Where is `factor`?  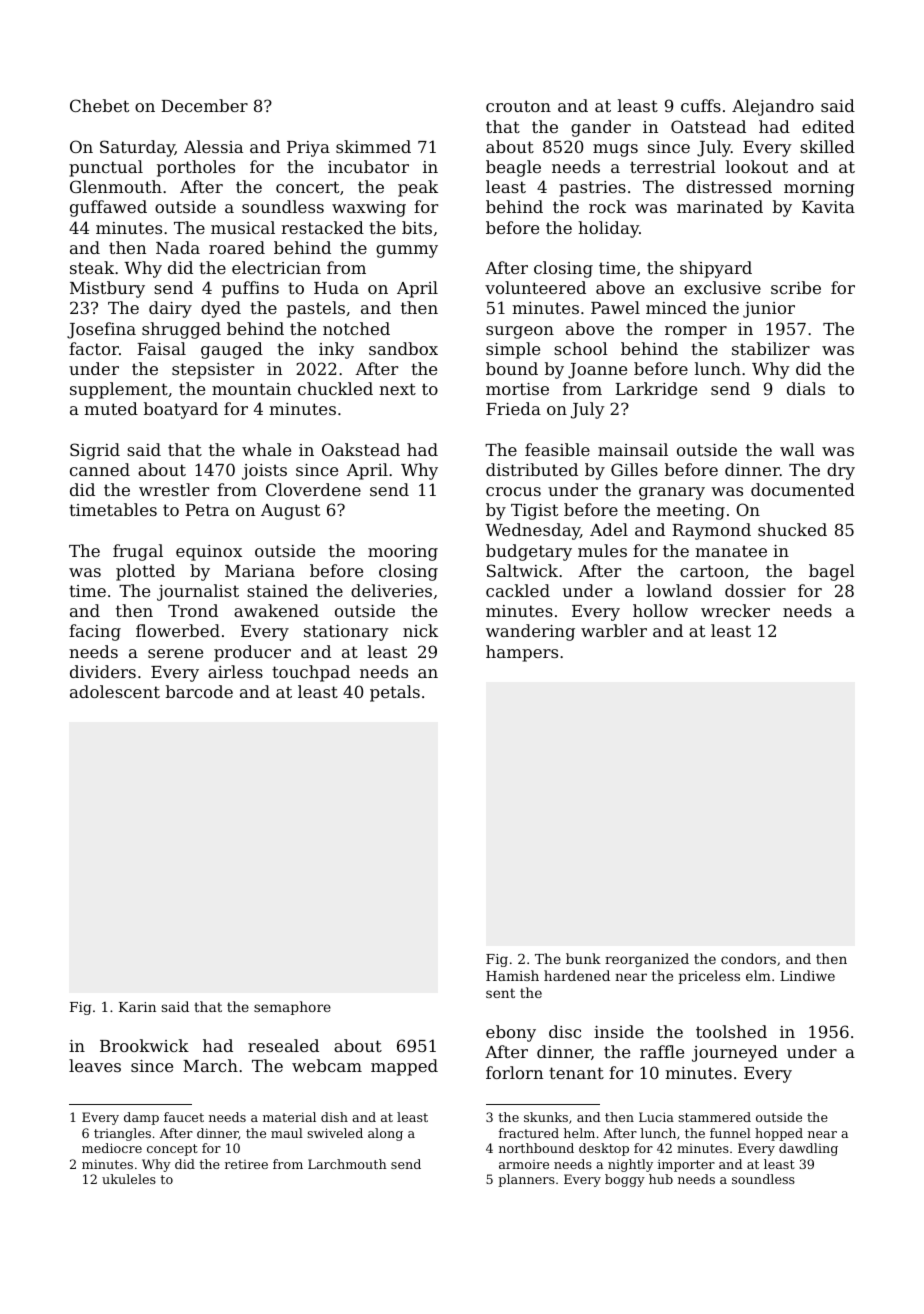 factor is located at coordinates (94, 348).
